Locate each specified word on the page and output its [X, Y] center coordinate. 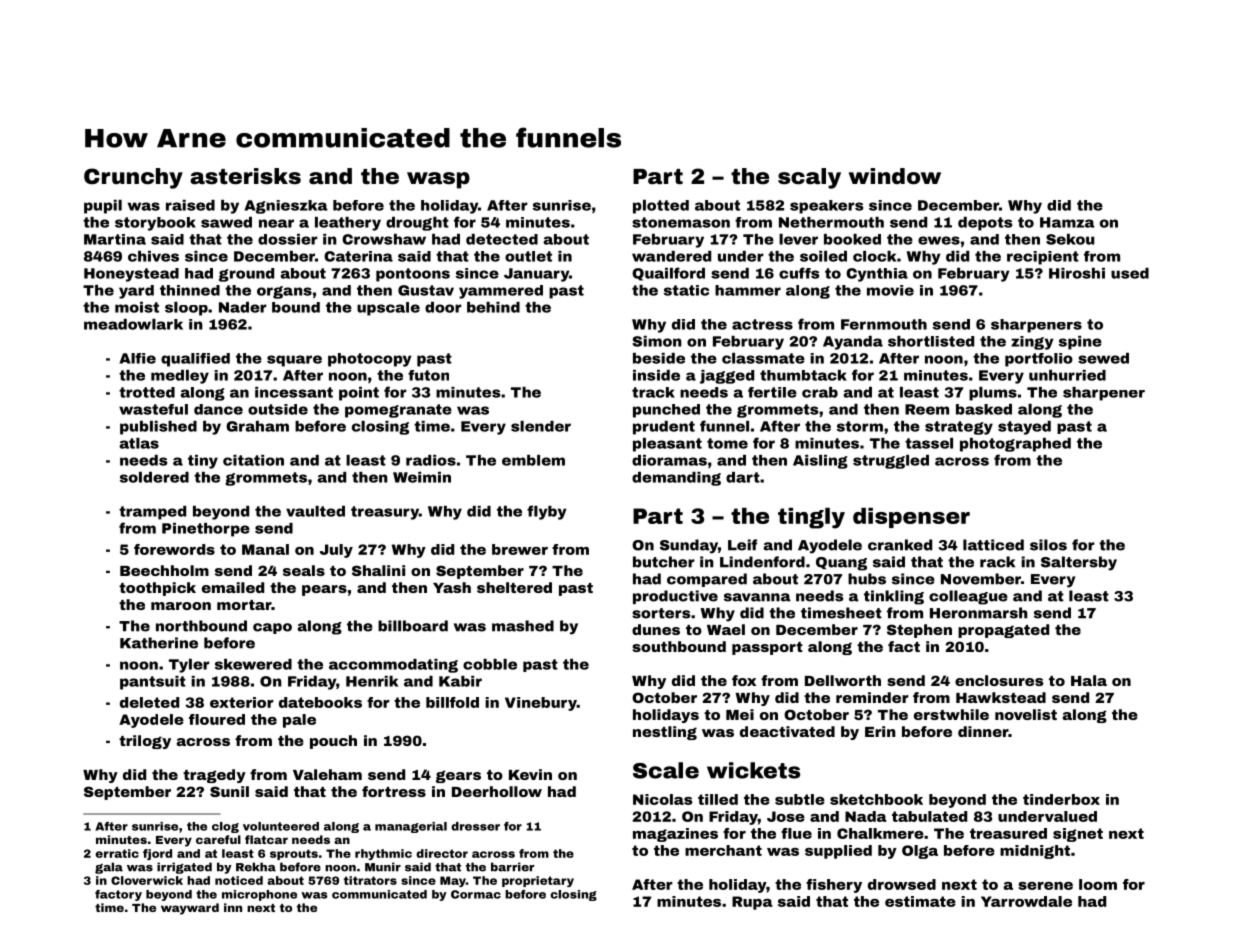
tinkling [894, 597]
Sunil [229, 791]
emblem [533, 460]
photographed [1015, 445]
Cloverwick [147, 880]
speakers [826, 207]
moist [137, 307]
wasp [438, 180]
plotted [661, 207]
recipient [1043, 258]
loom [1098, 884]
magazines [675, 835]
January [536, 275]
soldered [154, 477]
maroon [181, 606]
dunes [656, 629]
